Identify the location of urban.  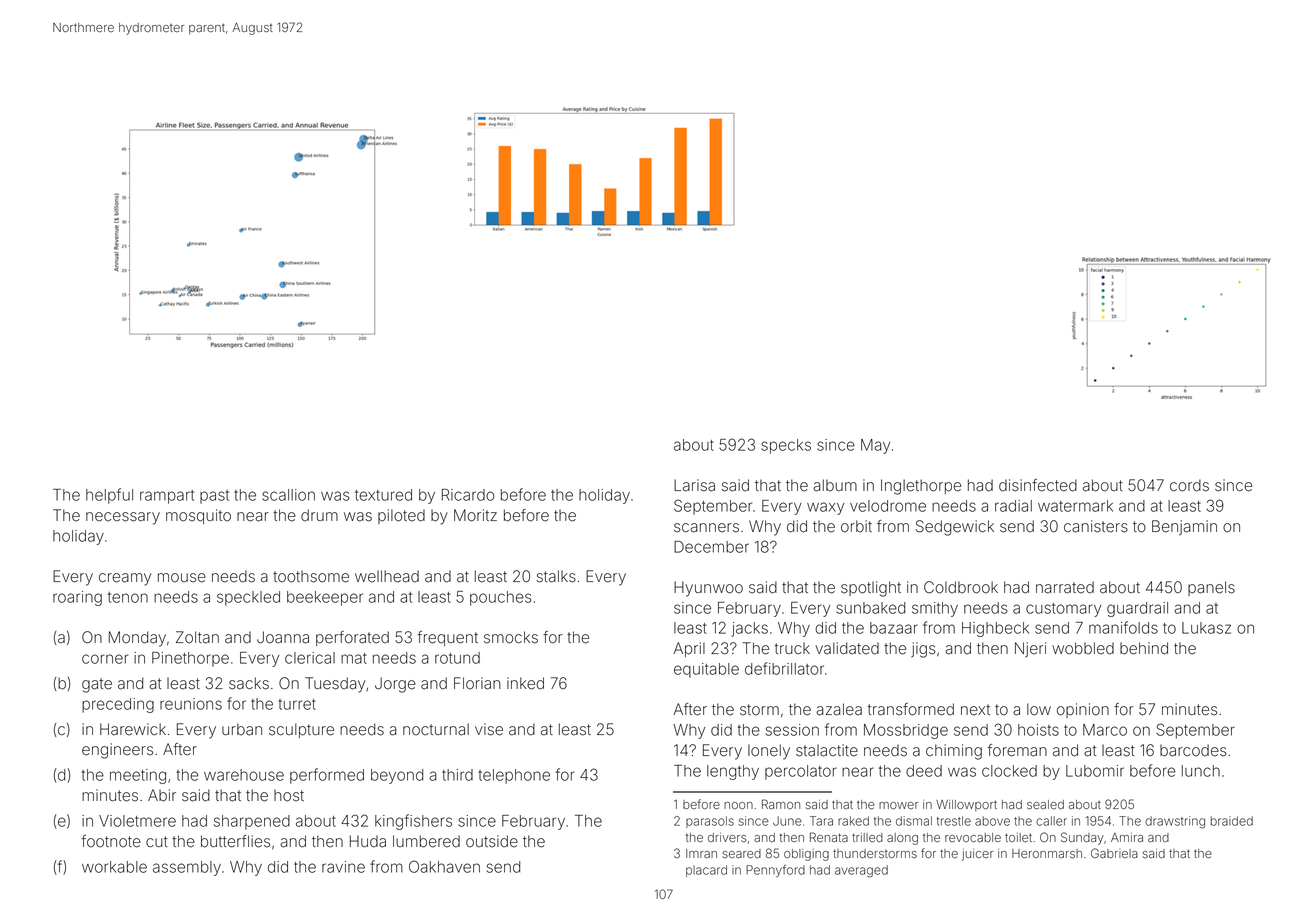
(242, 729).
